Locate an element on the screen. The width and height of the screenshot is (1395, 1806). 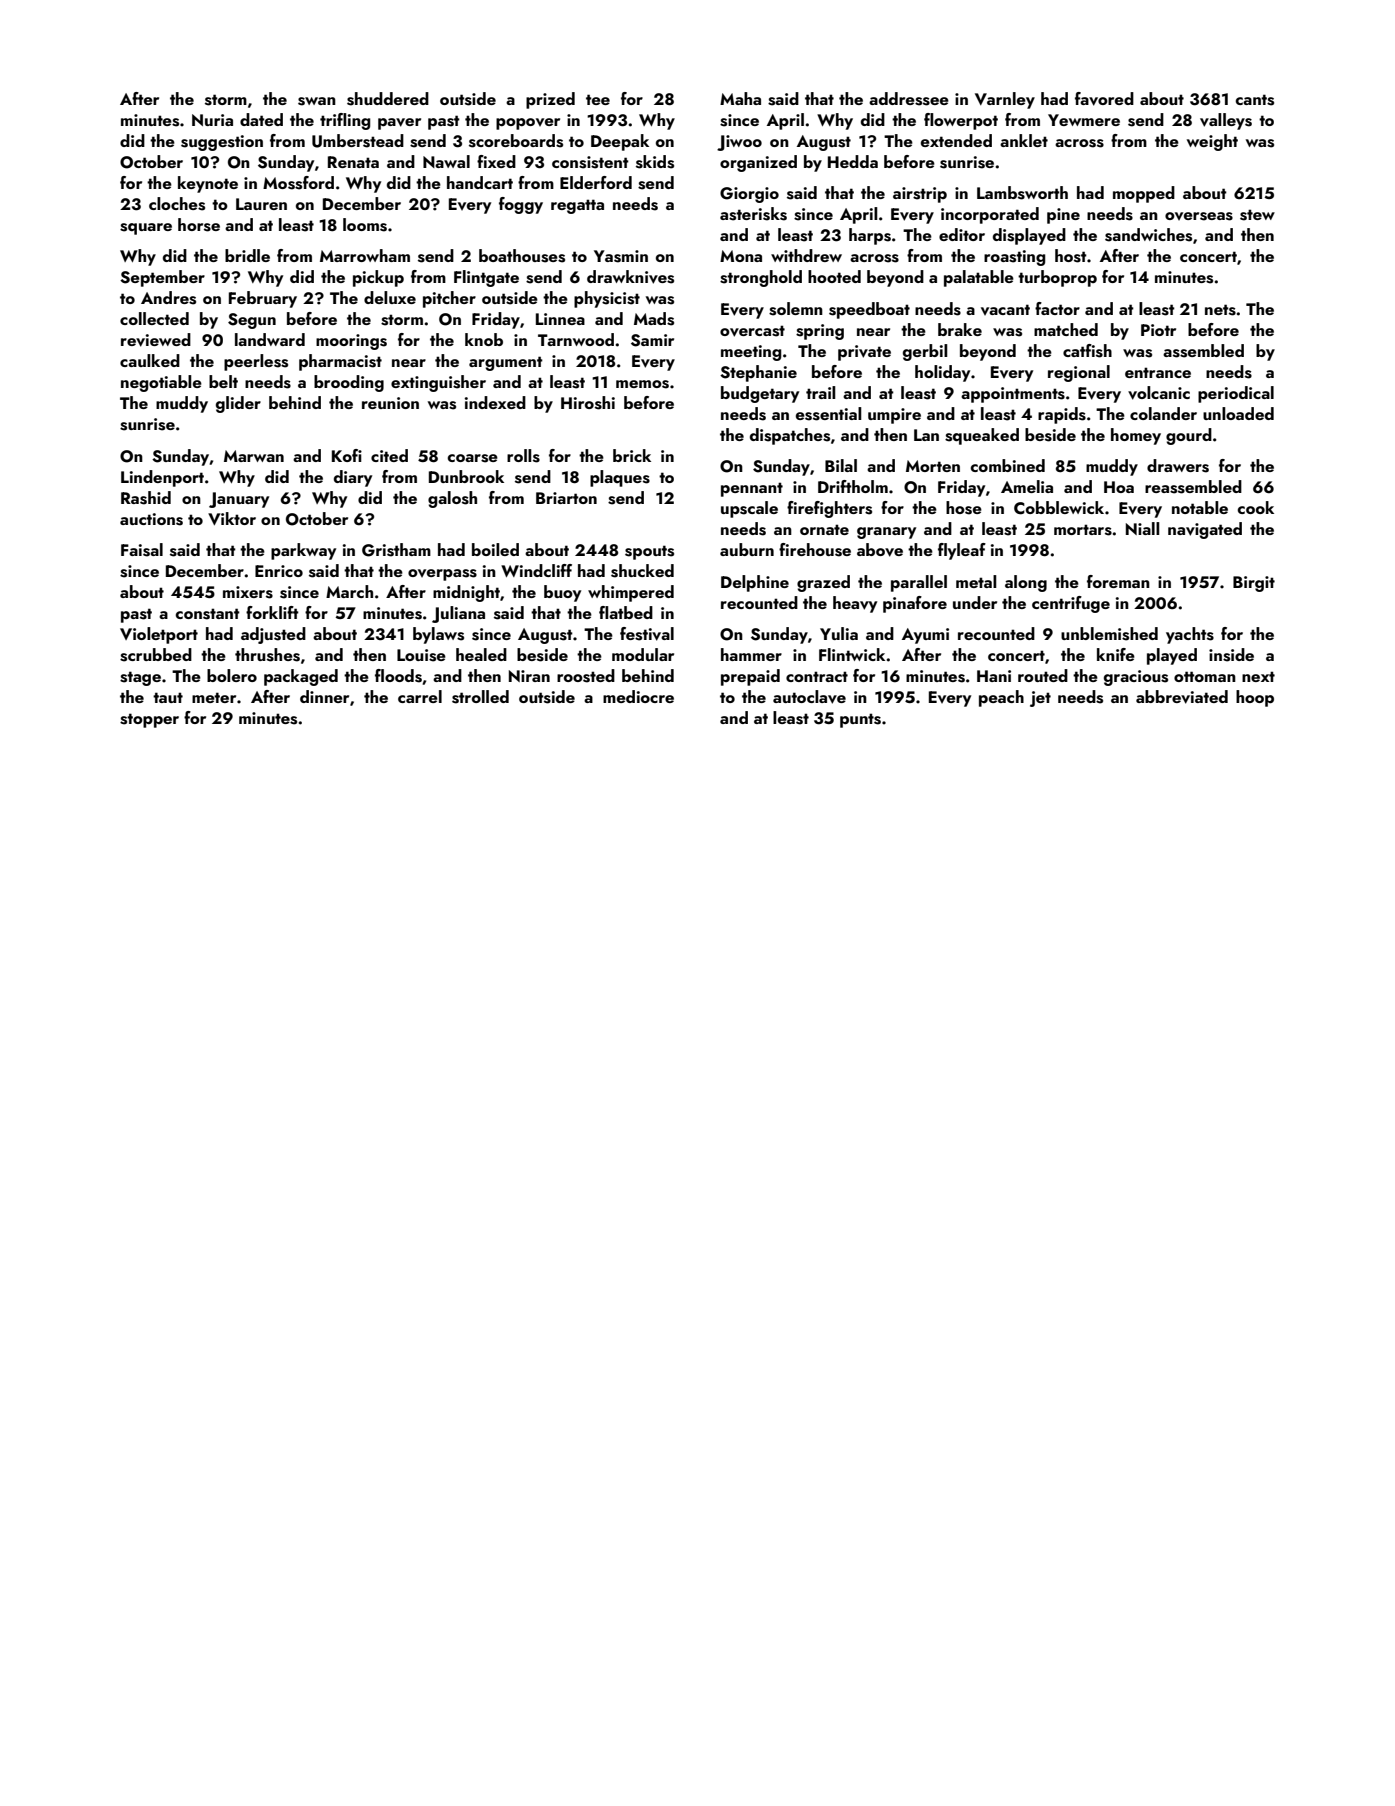
flyleaf is located at coordinates (962, 551).
